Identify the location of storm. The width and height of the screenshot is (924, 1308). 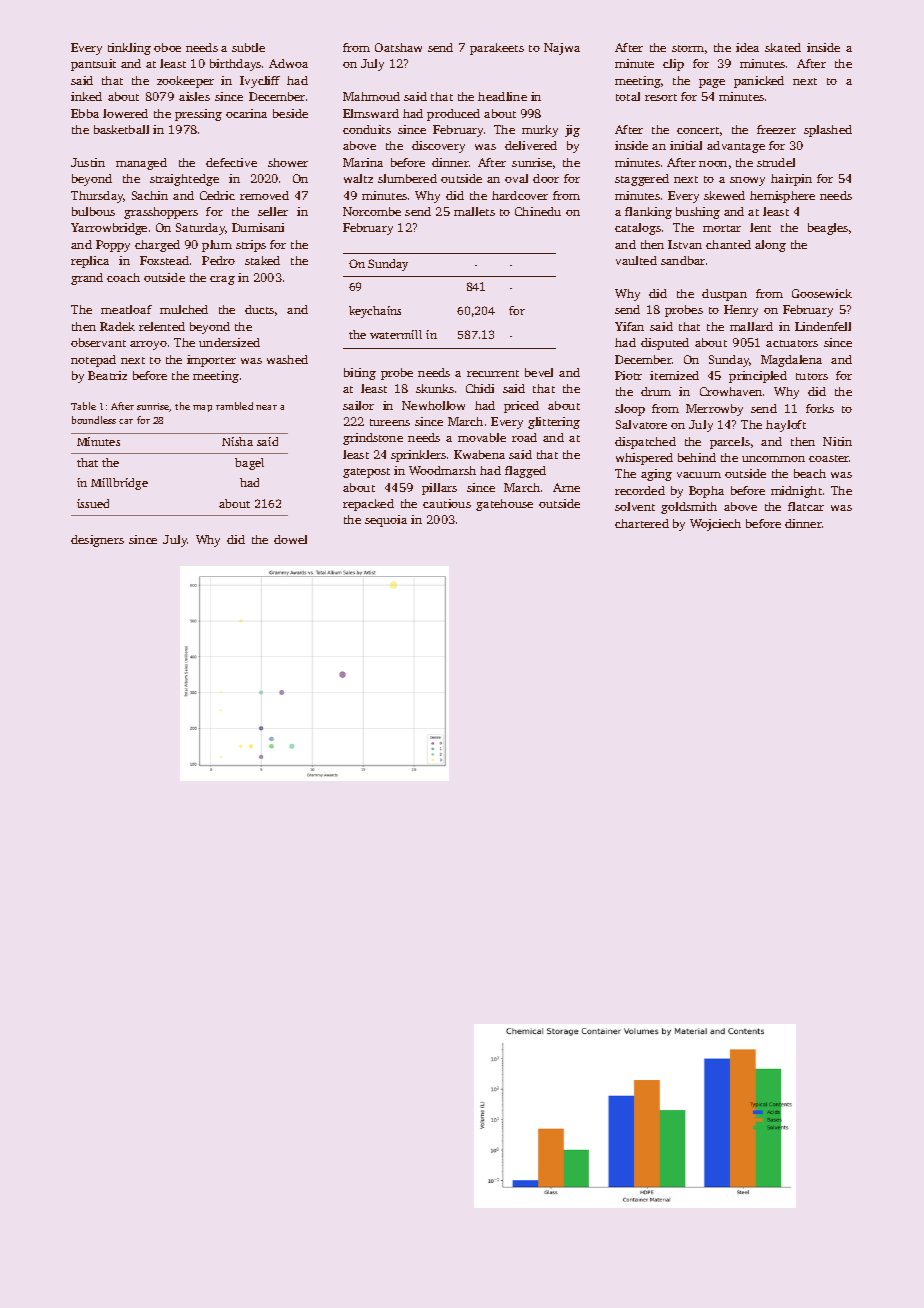
(688, 48).
